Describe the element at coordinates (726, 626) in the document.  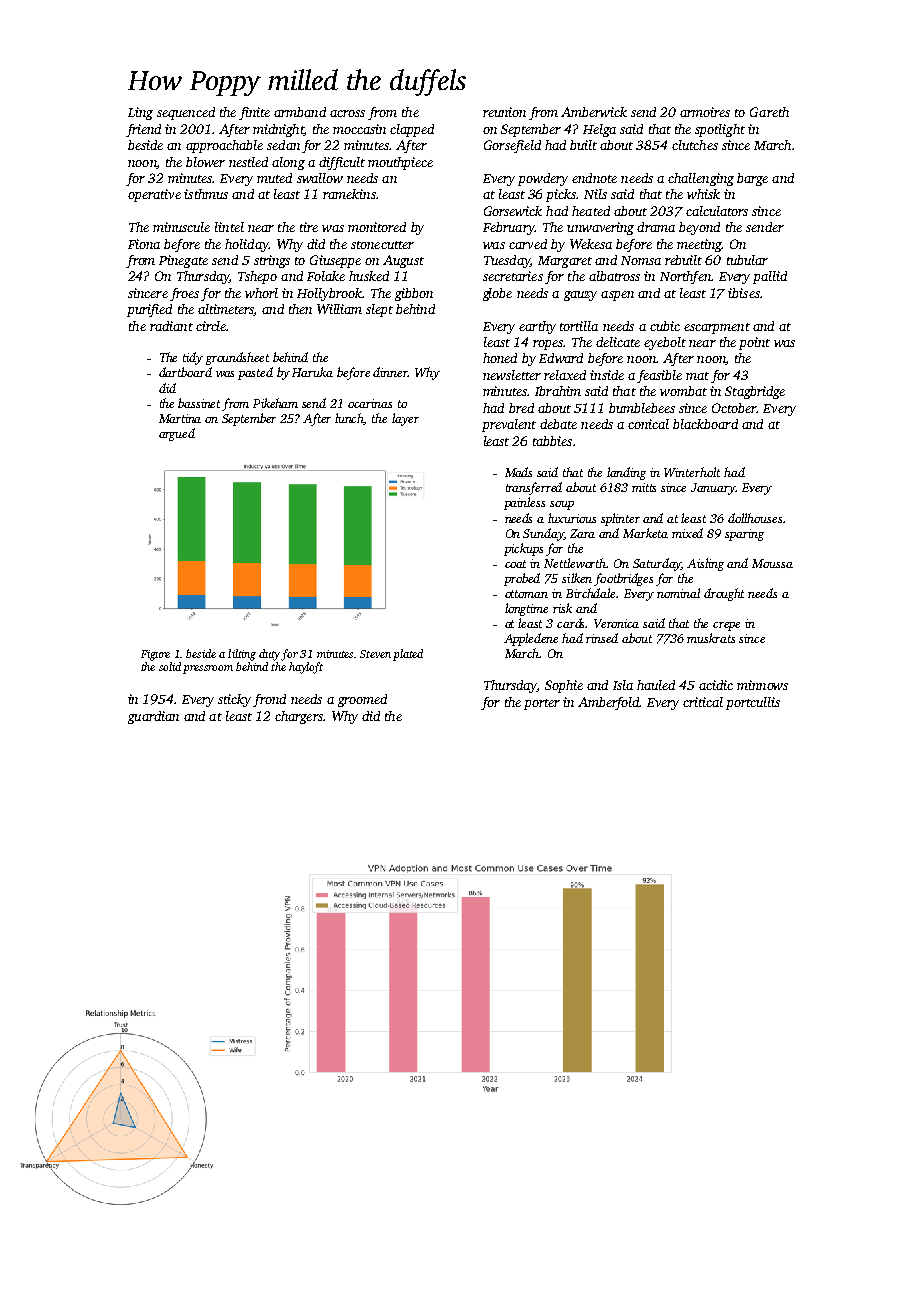
I see `crepe` at that location.
